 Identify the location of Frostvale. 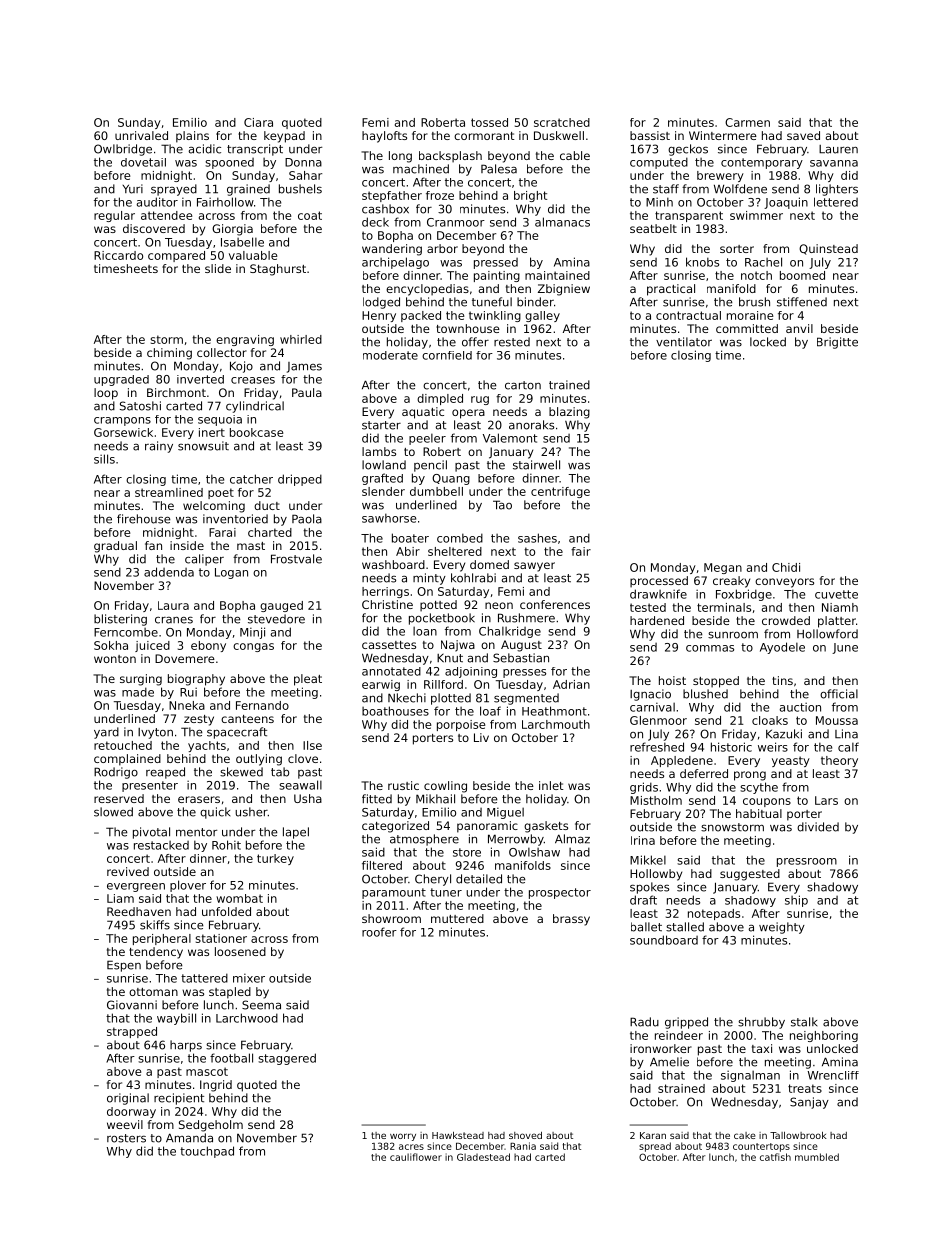
(296, 559).
